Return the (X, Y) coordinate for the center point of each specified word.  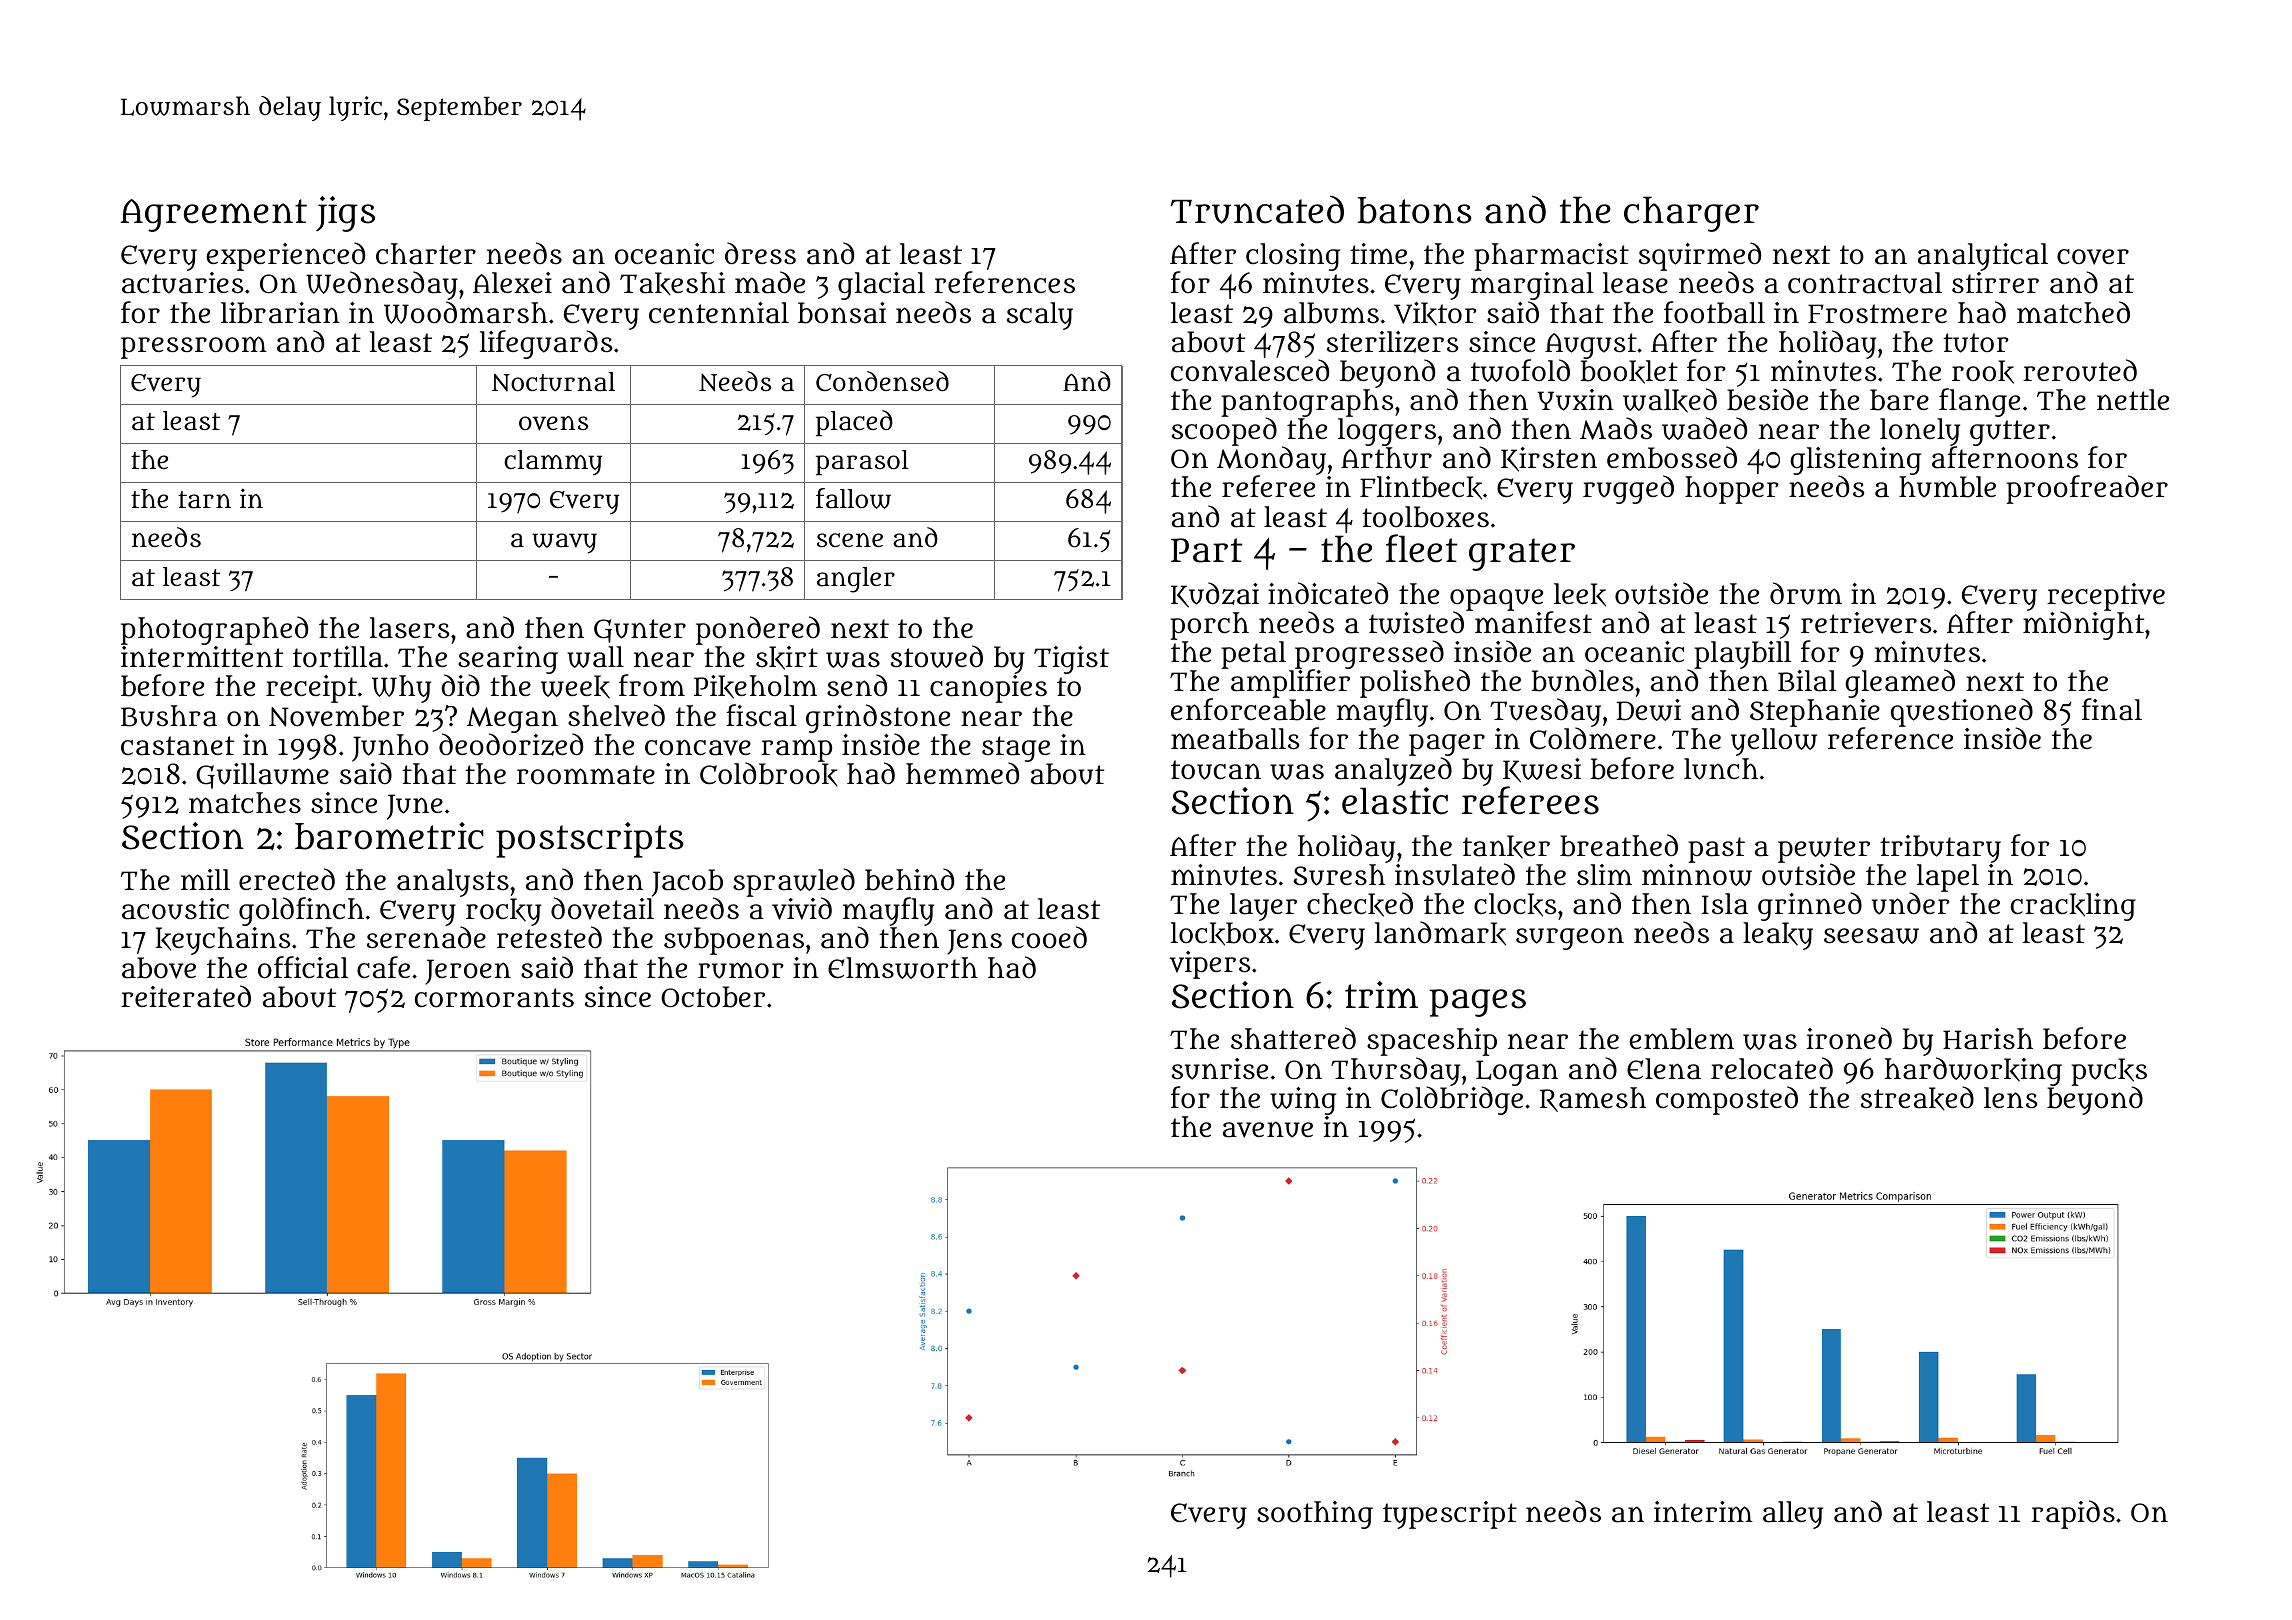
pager (1447, 745)
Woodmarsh (466, 312)
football (1714, 312)
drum (1806, 593)
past (1716, 850)
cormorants (494, 998)
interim (1703, 1511)
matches (245, 803)
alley (1793, 1515)
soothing (1315, 1515)
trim (1381, 994)
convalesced (1250, 370)
